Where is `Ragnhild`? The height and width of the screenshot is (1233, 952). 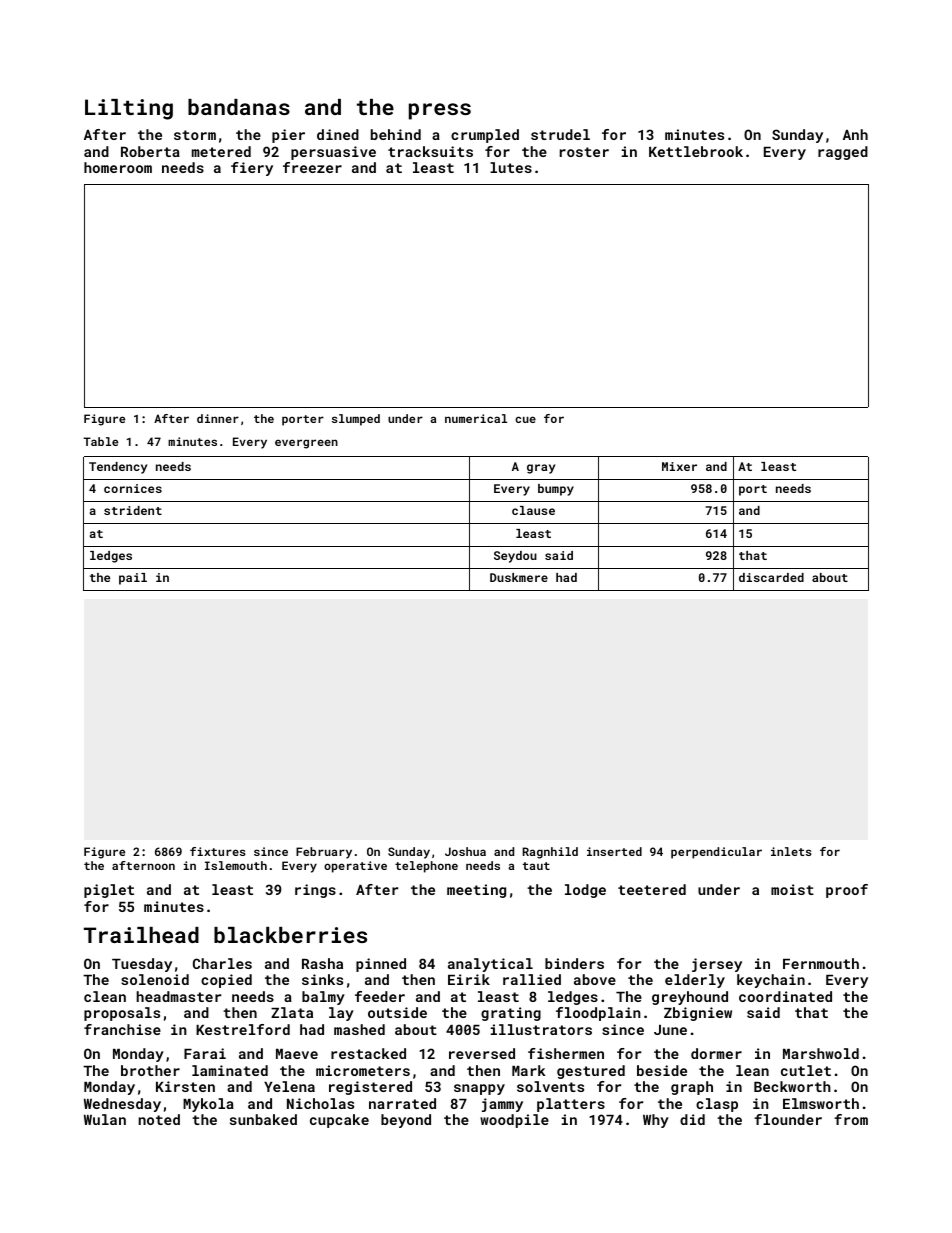 Ragnhild is located at coordinates (550, 853).
